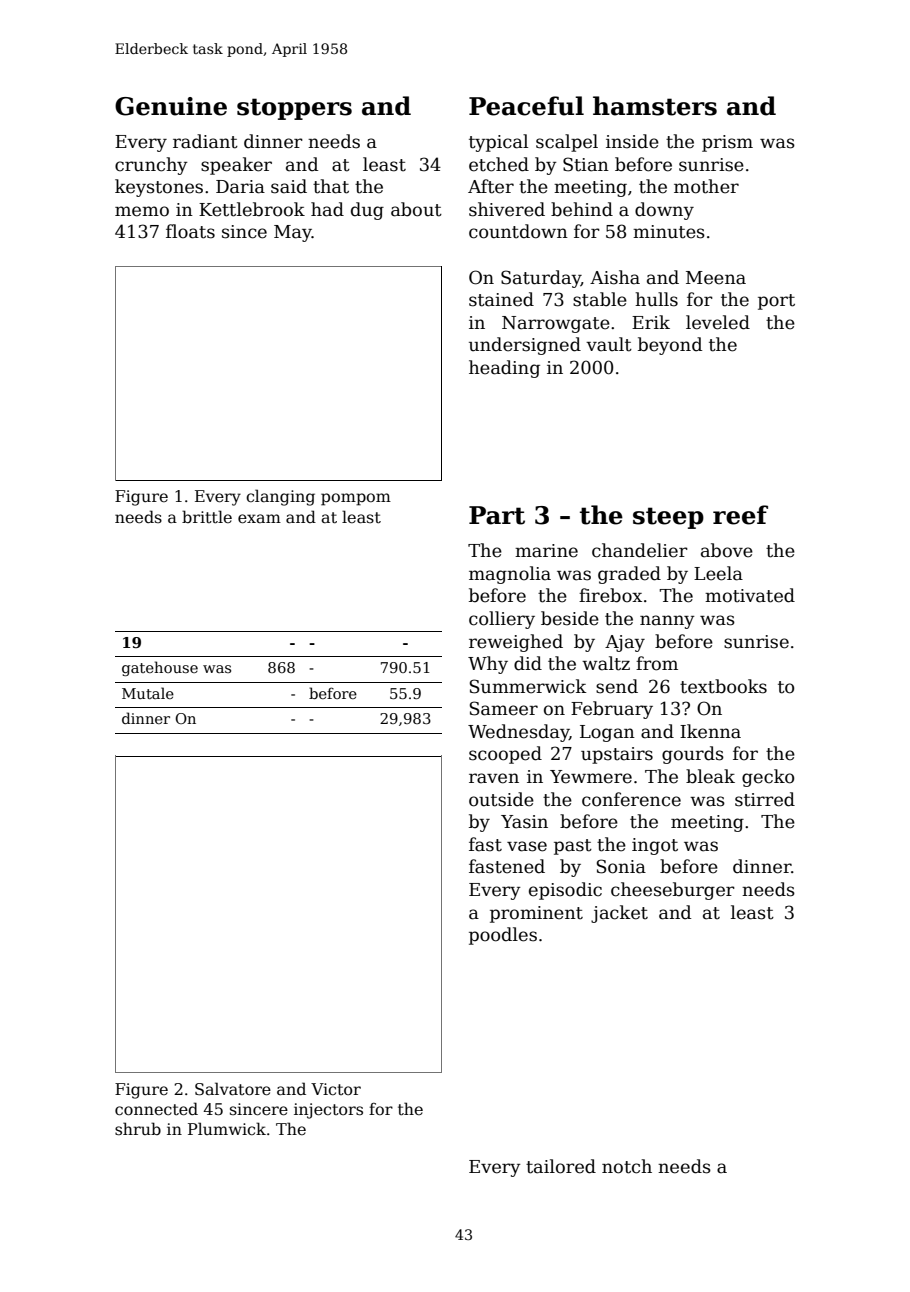  I want to click on about, so click(416, 209).
